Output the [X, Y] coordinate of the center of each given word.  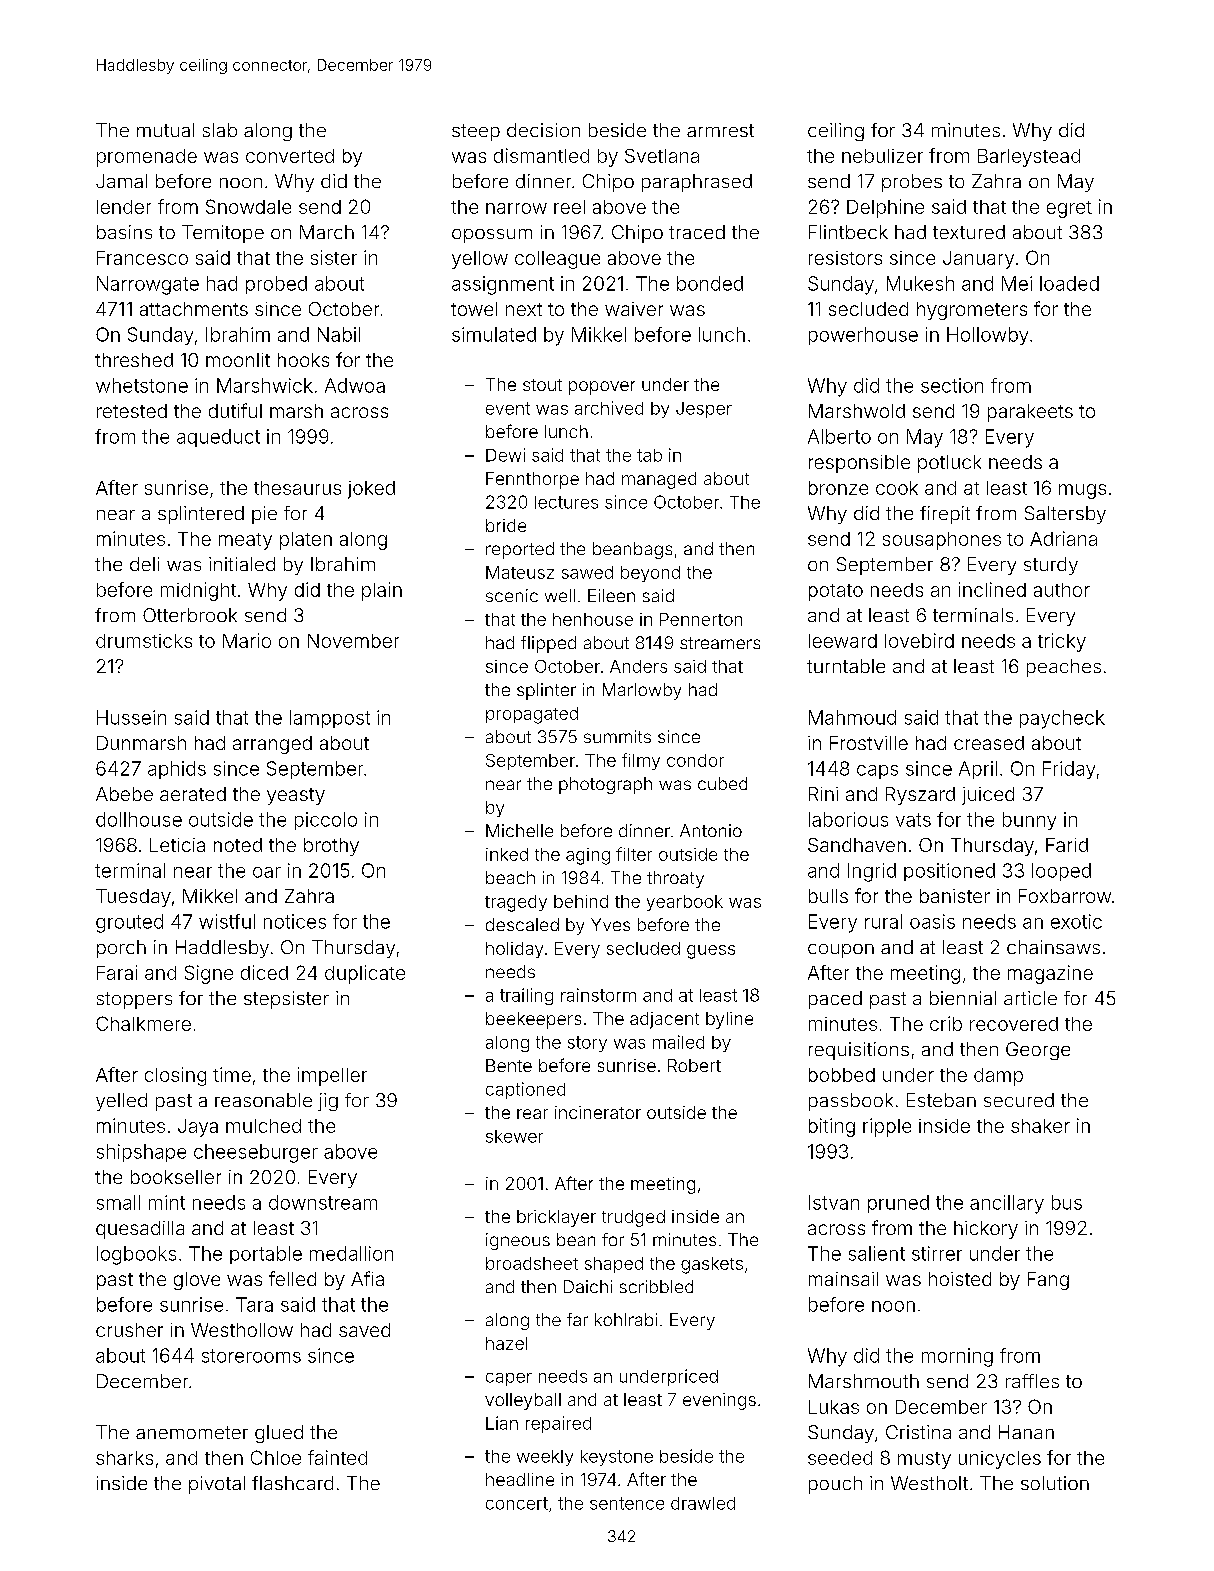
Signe [209, 974]
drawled [703, 1503]
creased [989, 743]
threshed [134, 360]
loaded [1069, 283]
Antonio [711, 830]
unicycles [1000, 1460]
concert [517, 1503]
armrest [720, 130]
